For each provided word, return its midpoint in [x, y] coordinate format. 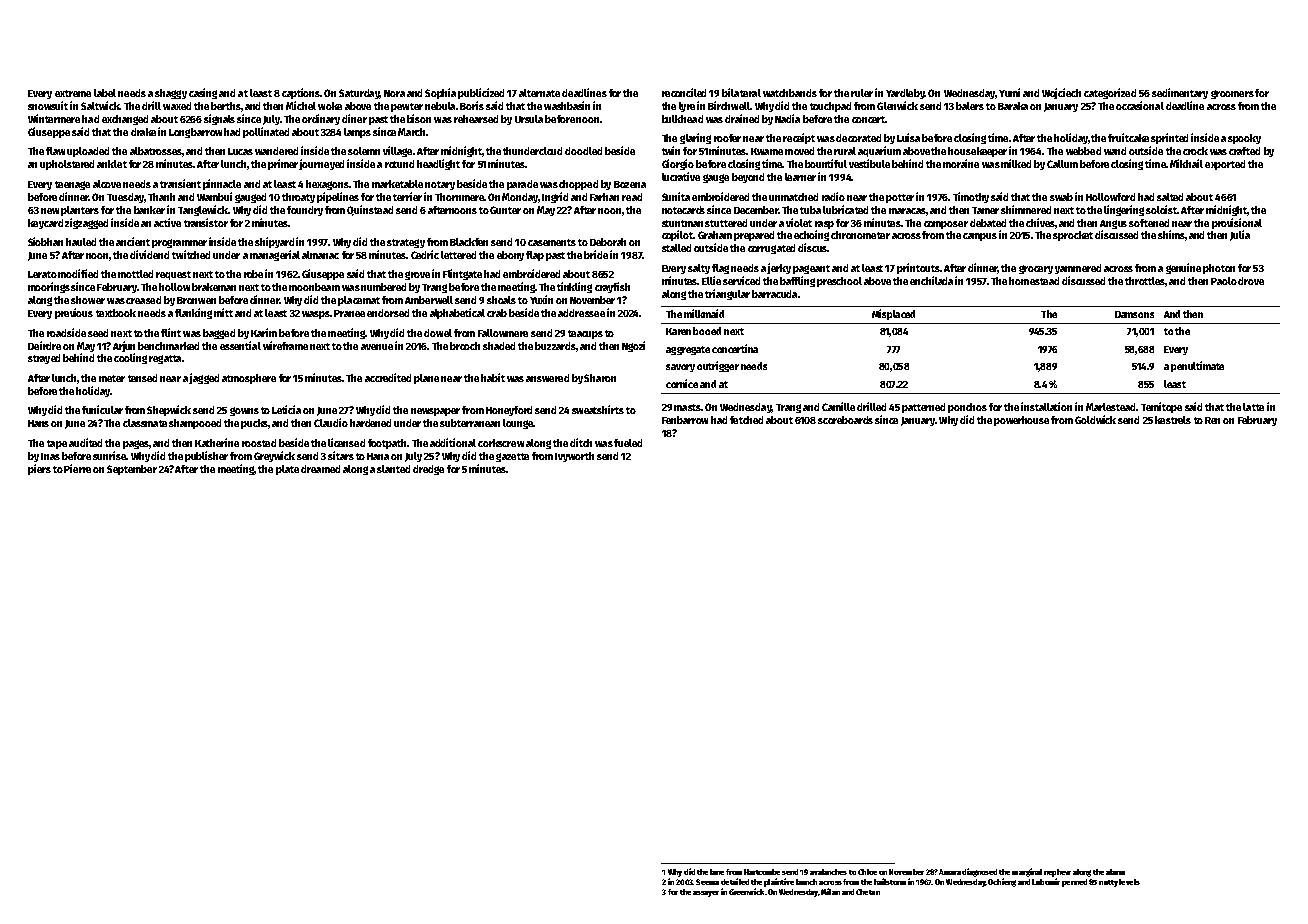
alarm [1115, 872]
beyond [748, 178]
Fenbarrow [685, 420]
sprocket [1073, 236]
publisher [206, 456]
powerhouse [1021, 421]
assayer [706, 894]
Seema [707, 882]
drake [143, 132]
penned [1074, 883]
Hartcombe [762, 872]
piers [39, 469]
